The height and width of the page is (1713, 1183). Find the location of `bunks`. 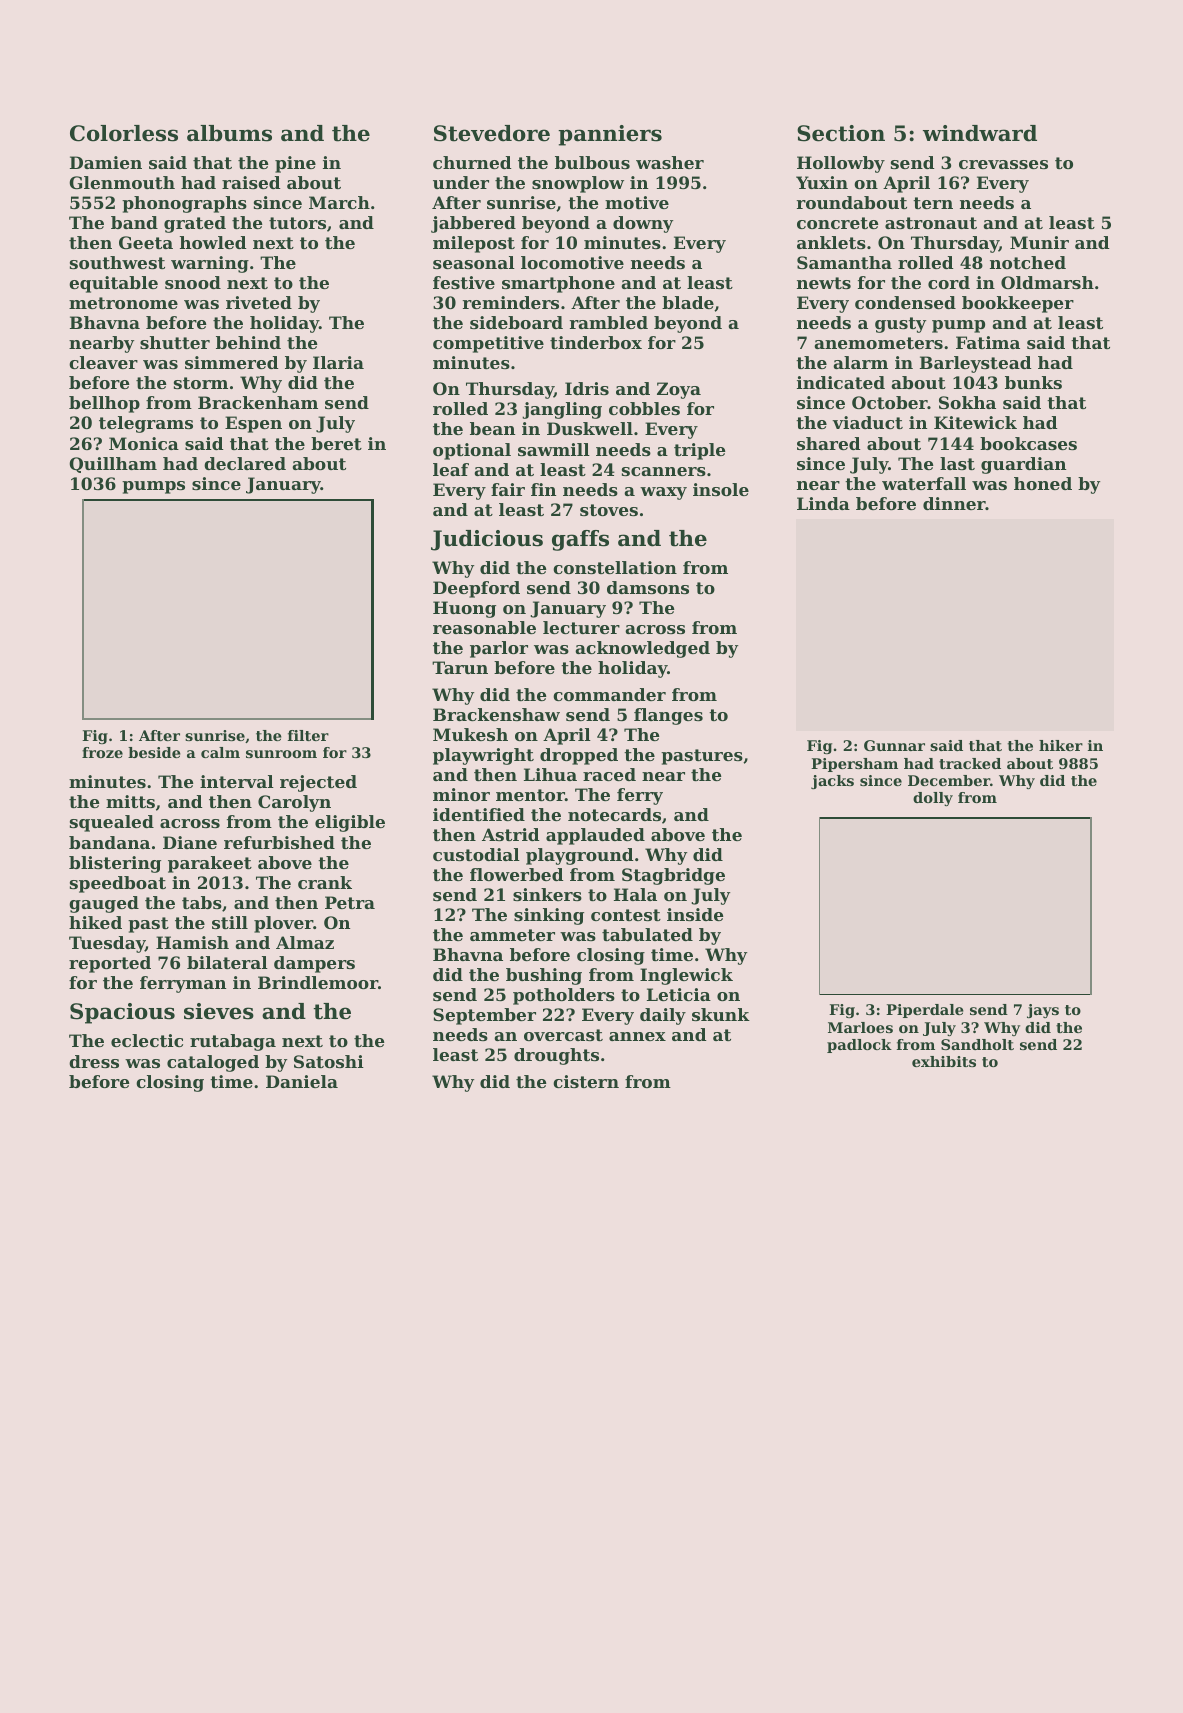

bunks is located at coordinates (1033, 382).
